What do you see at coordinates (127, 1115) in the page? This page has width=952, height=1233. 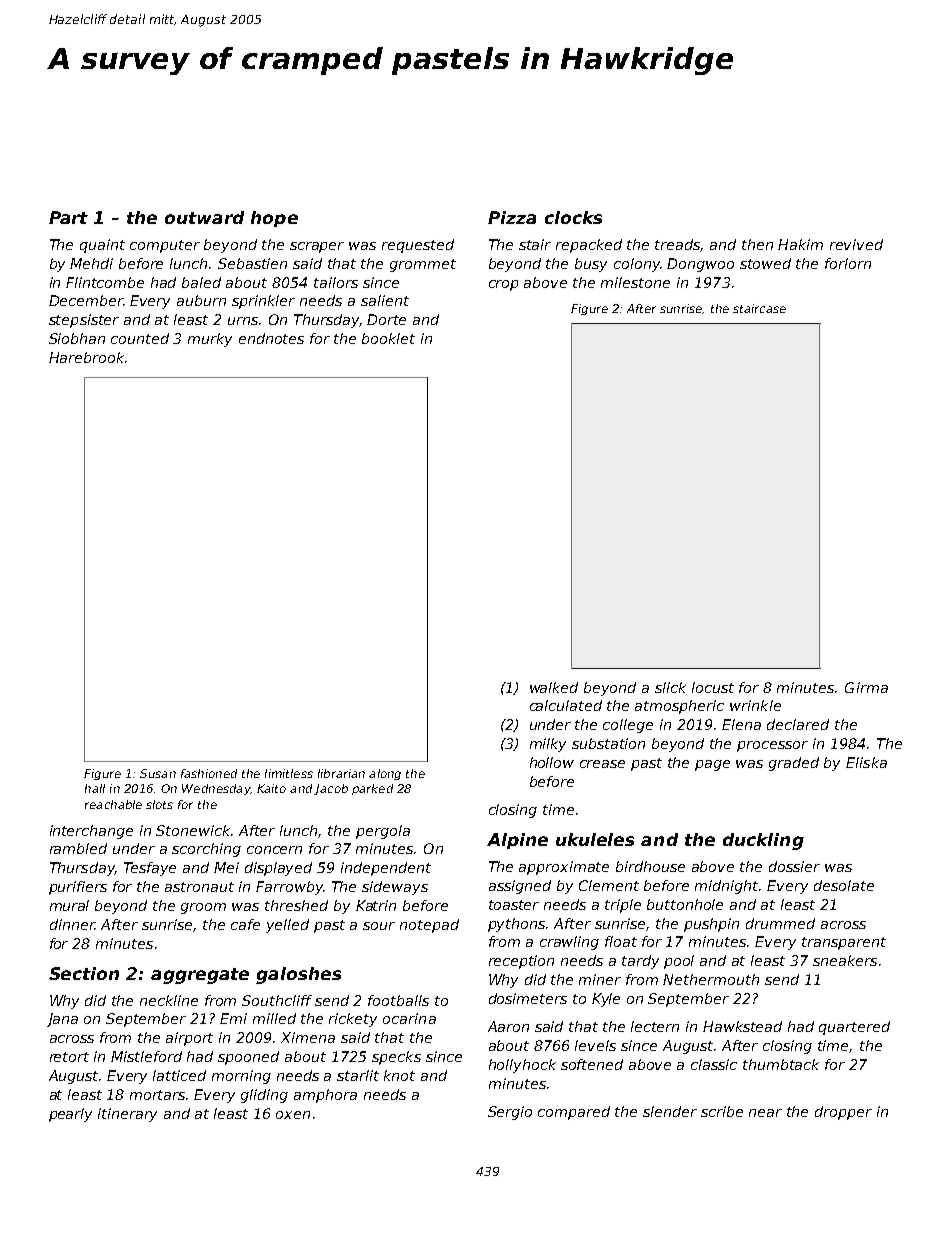 I see `itinerary` at bounding box center [127, 1115].
